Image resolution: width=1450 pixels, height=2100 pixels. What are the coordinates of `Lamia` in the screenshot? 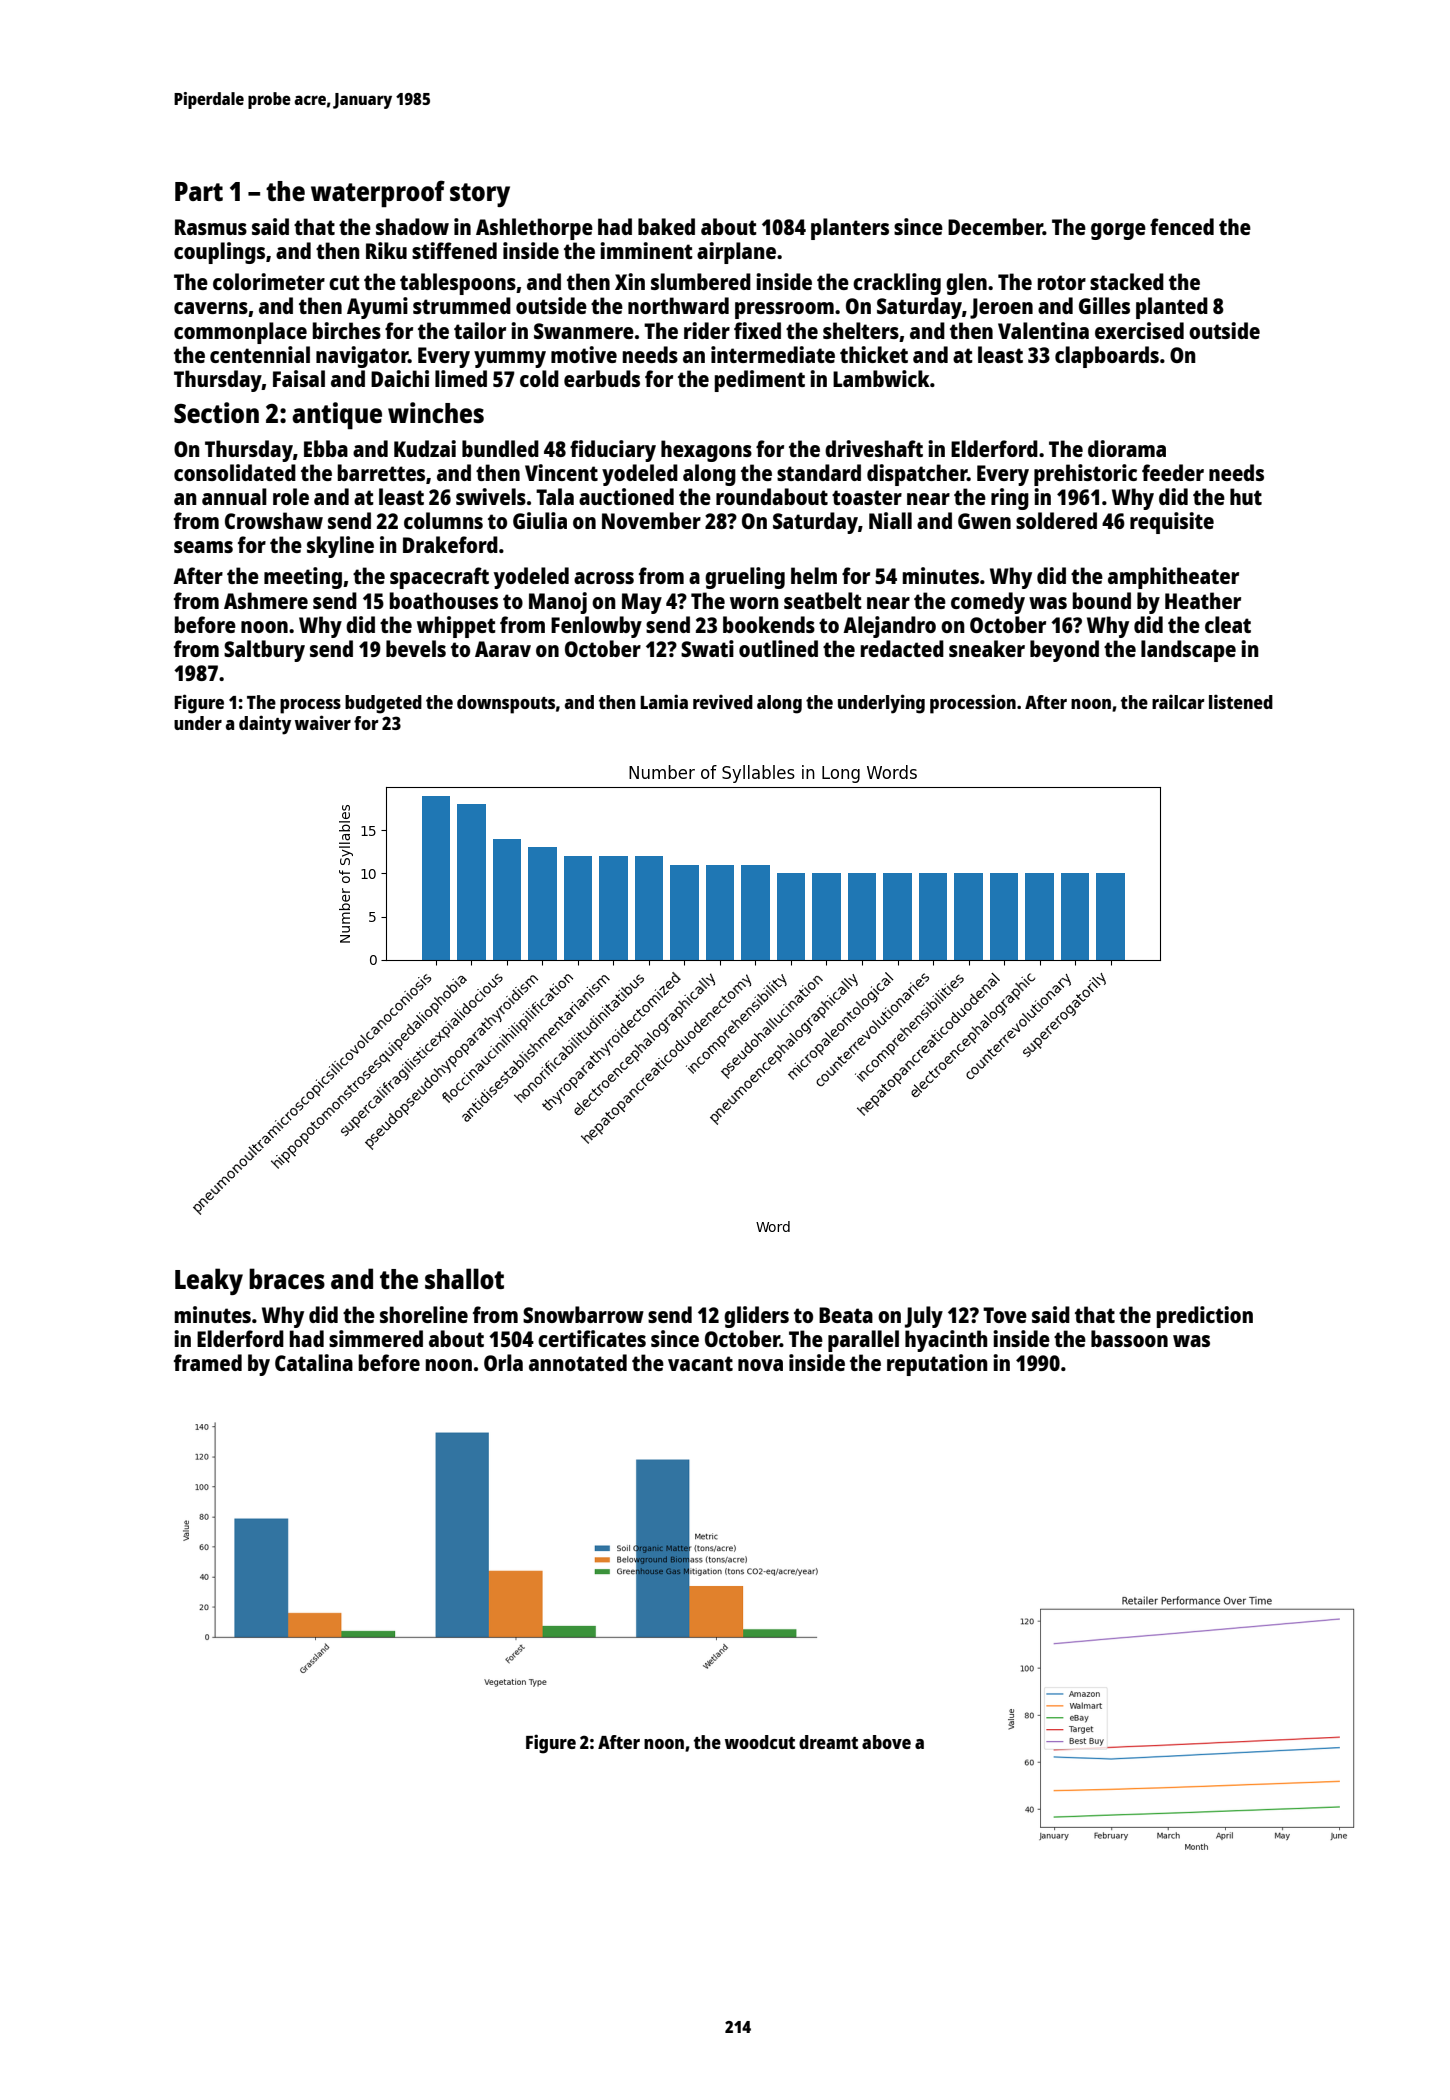 It's located at (664, 701).
